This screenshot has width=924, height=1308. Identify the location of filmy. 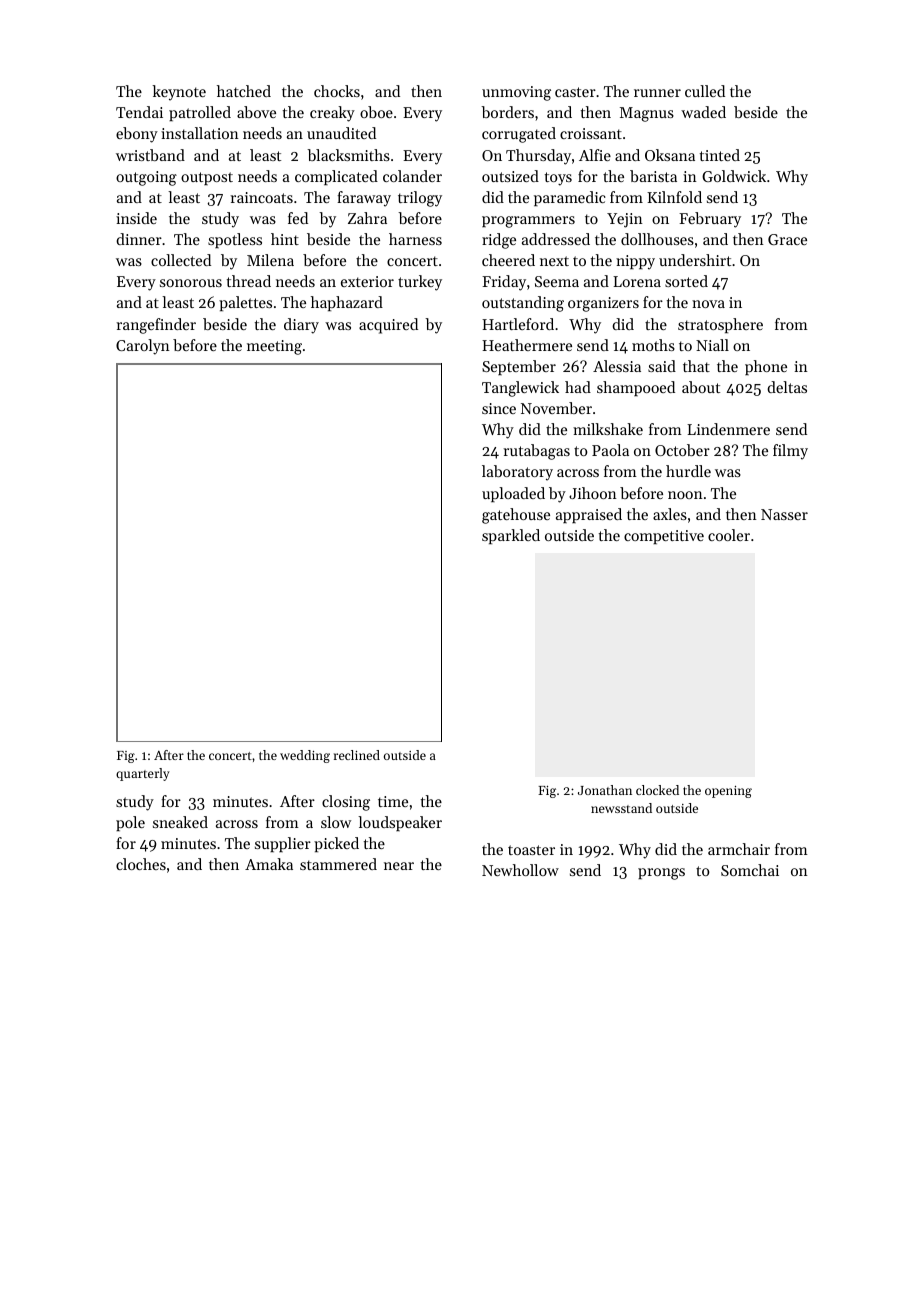
(790, 452).
